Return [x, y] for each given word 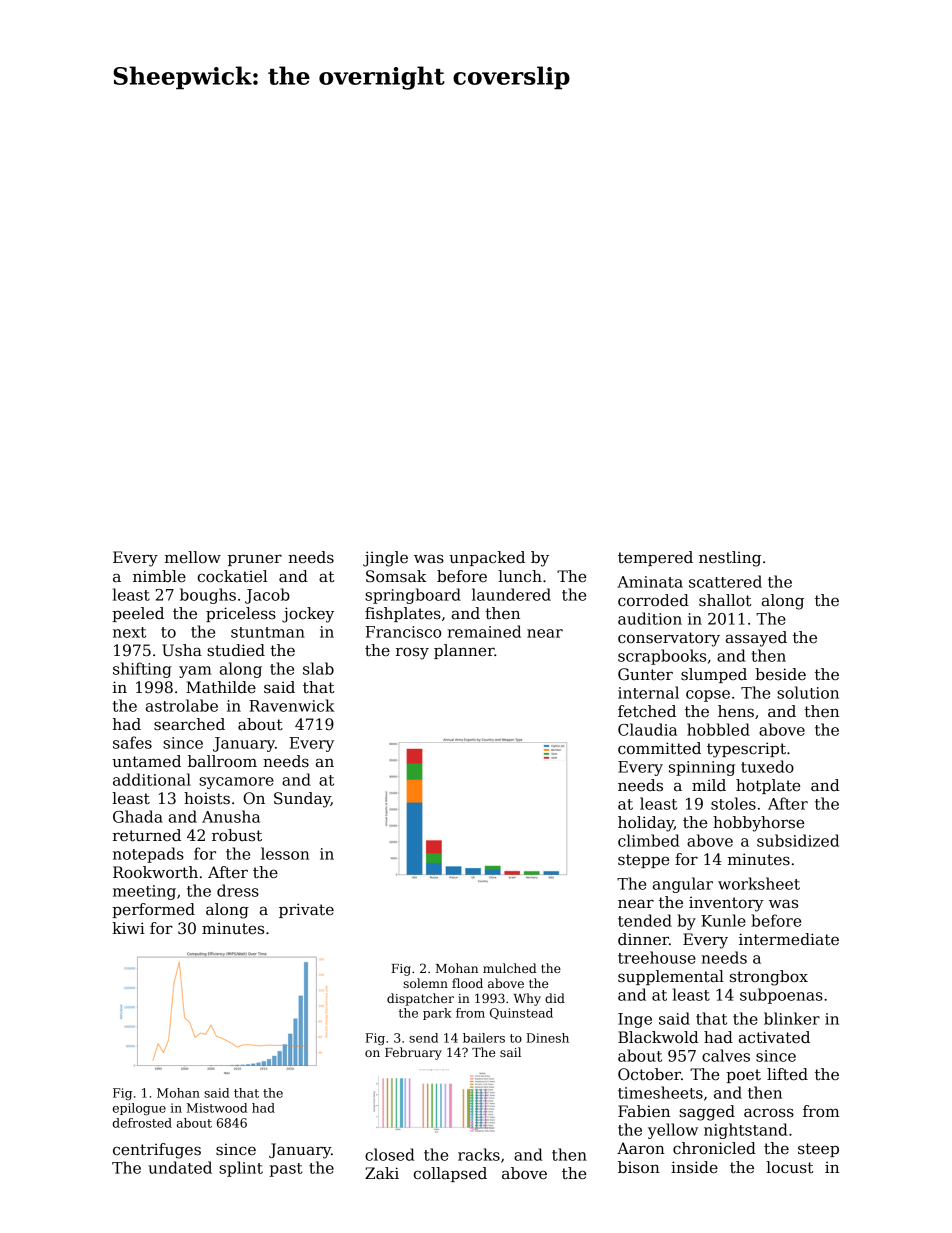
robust [237, 835]
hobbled [718, 729]
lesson [285, 853]
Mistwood [217, 1108]
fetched [647, 711]
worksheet [759, 883]
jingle [385, 559]
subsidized [798, 840]
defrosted [142, 1123]
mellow [193, 557]
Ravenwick [292, 705]
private [306, 910]
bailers [484, 1038]
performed [153, 910]
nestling [730, 559]
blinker [792, 1018]
